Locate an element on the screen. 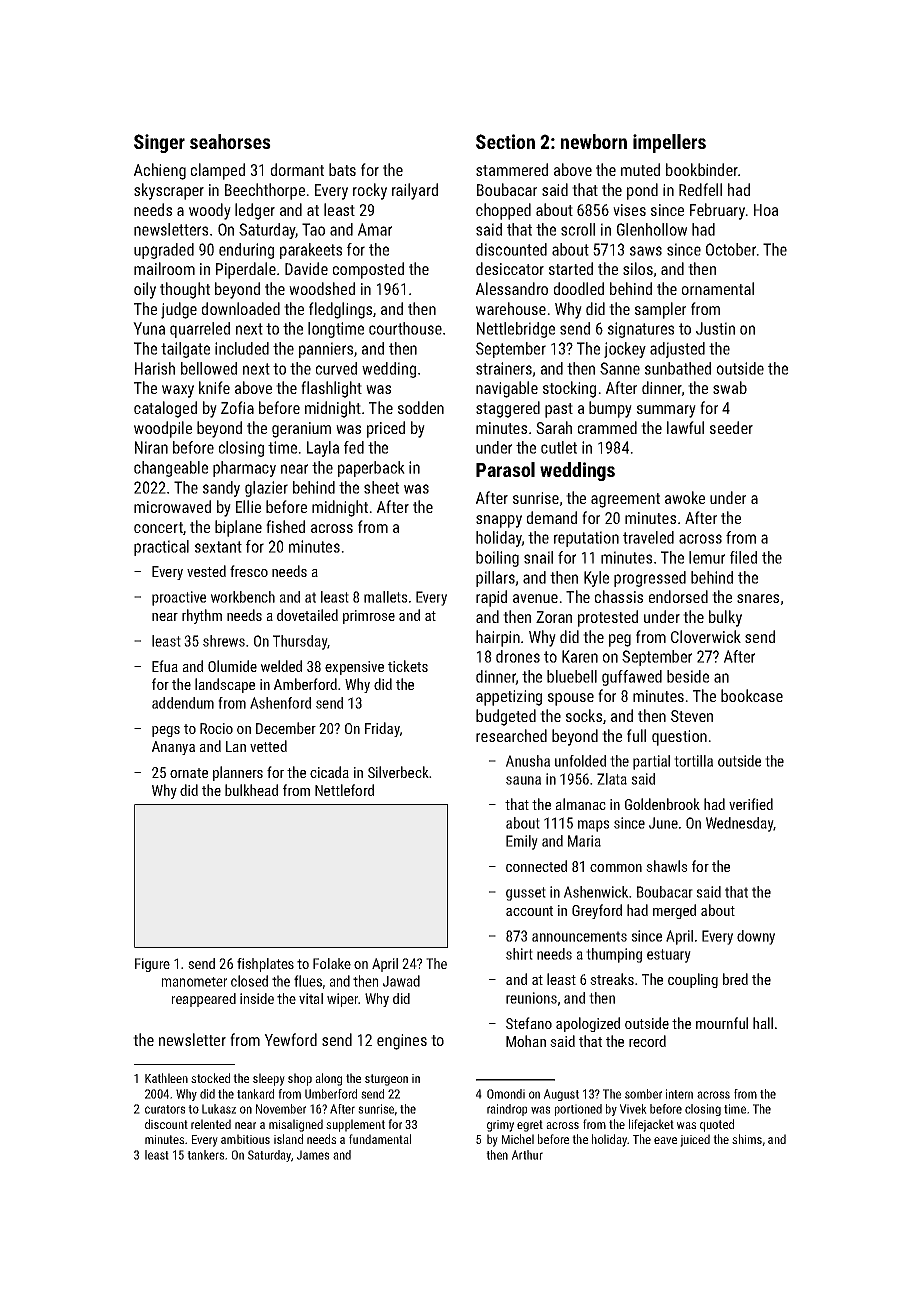  maps is located at coordinates (593, 826).
